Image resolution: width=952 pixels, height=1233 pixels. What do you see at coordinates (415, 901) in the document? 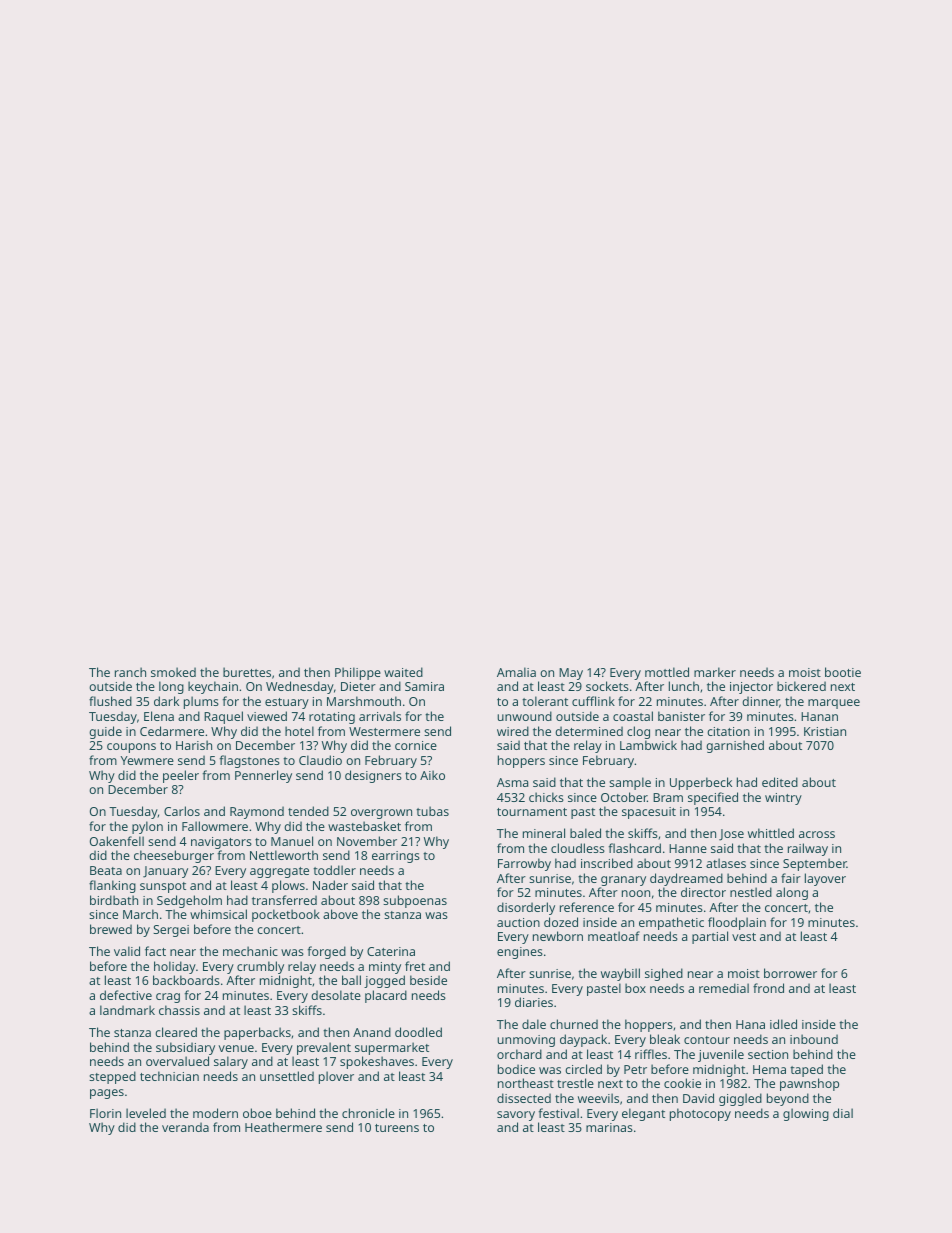
I see `subpoenas` at bounding box center [415, 901].
